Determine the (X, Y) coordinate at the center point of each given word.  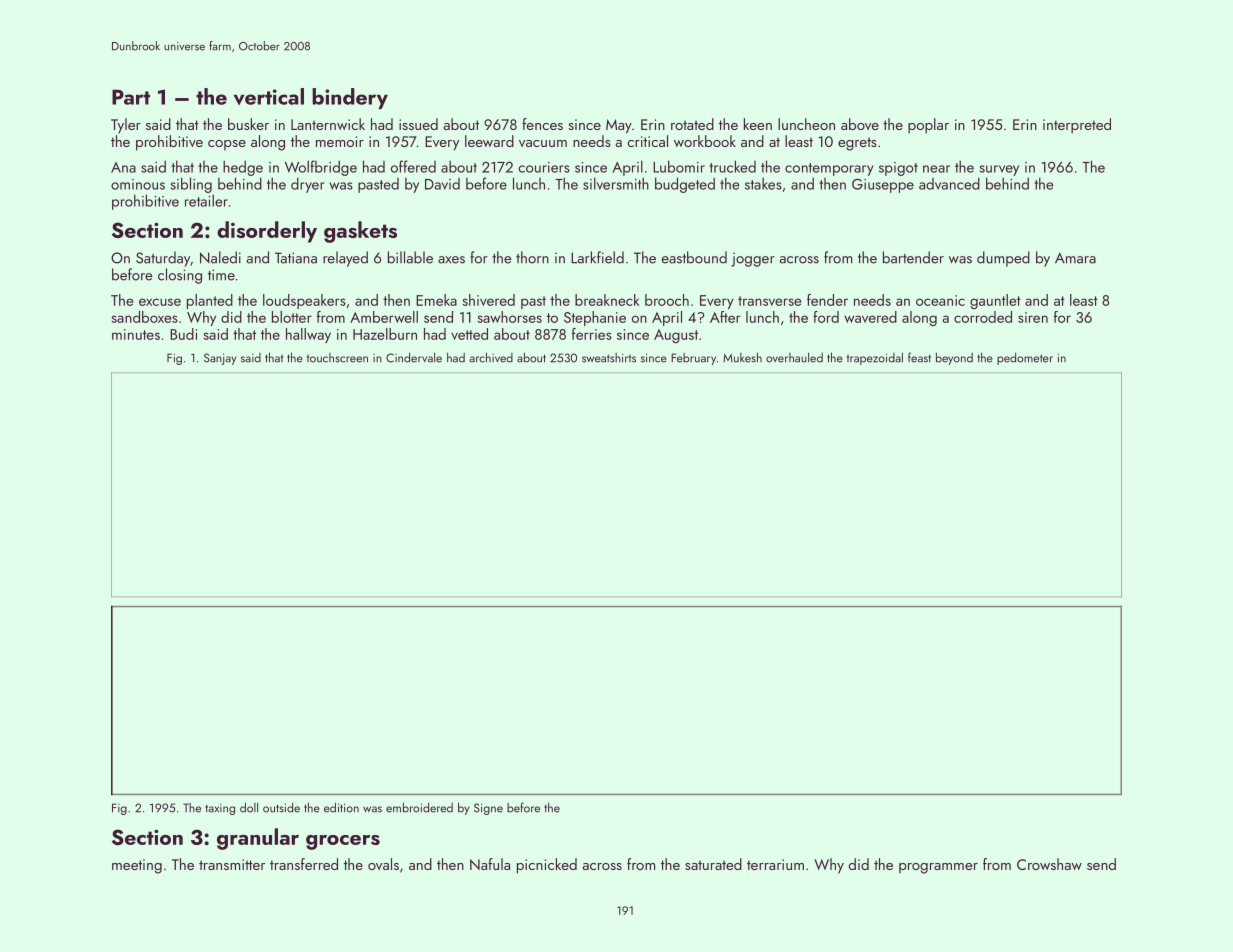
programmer (938, 868)
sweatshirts (609, 358)
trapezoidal (875, 358)
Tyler (126, 125)
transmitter (232, 864)
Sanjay (220, 359)
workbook (705, 141)
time (221, 275)
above (860, 124)
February (693, 359)
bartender (913, 257)
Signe (488, 809)
